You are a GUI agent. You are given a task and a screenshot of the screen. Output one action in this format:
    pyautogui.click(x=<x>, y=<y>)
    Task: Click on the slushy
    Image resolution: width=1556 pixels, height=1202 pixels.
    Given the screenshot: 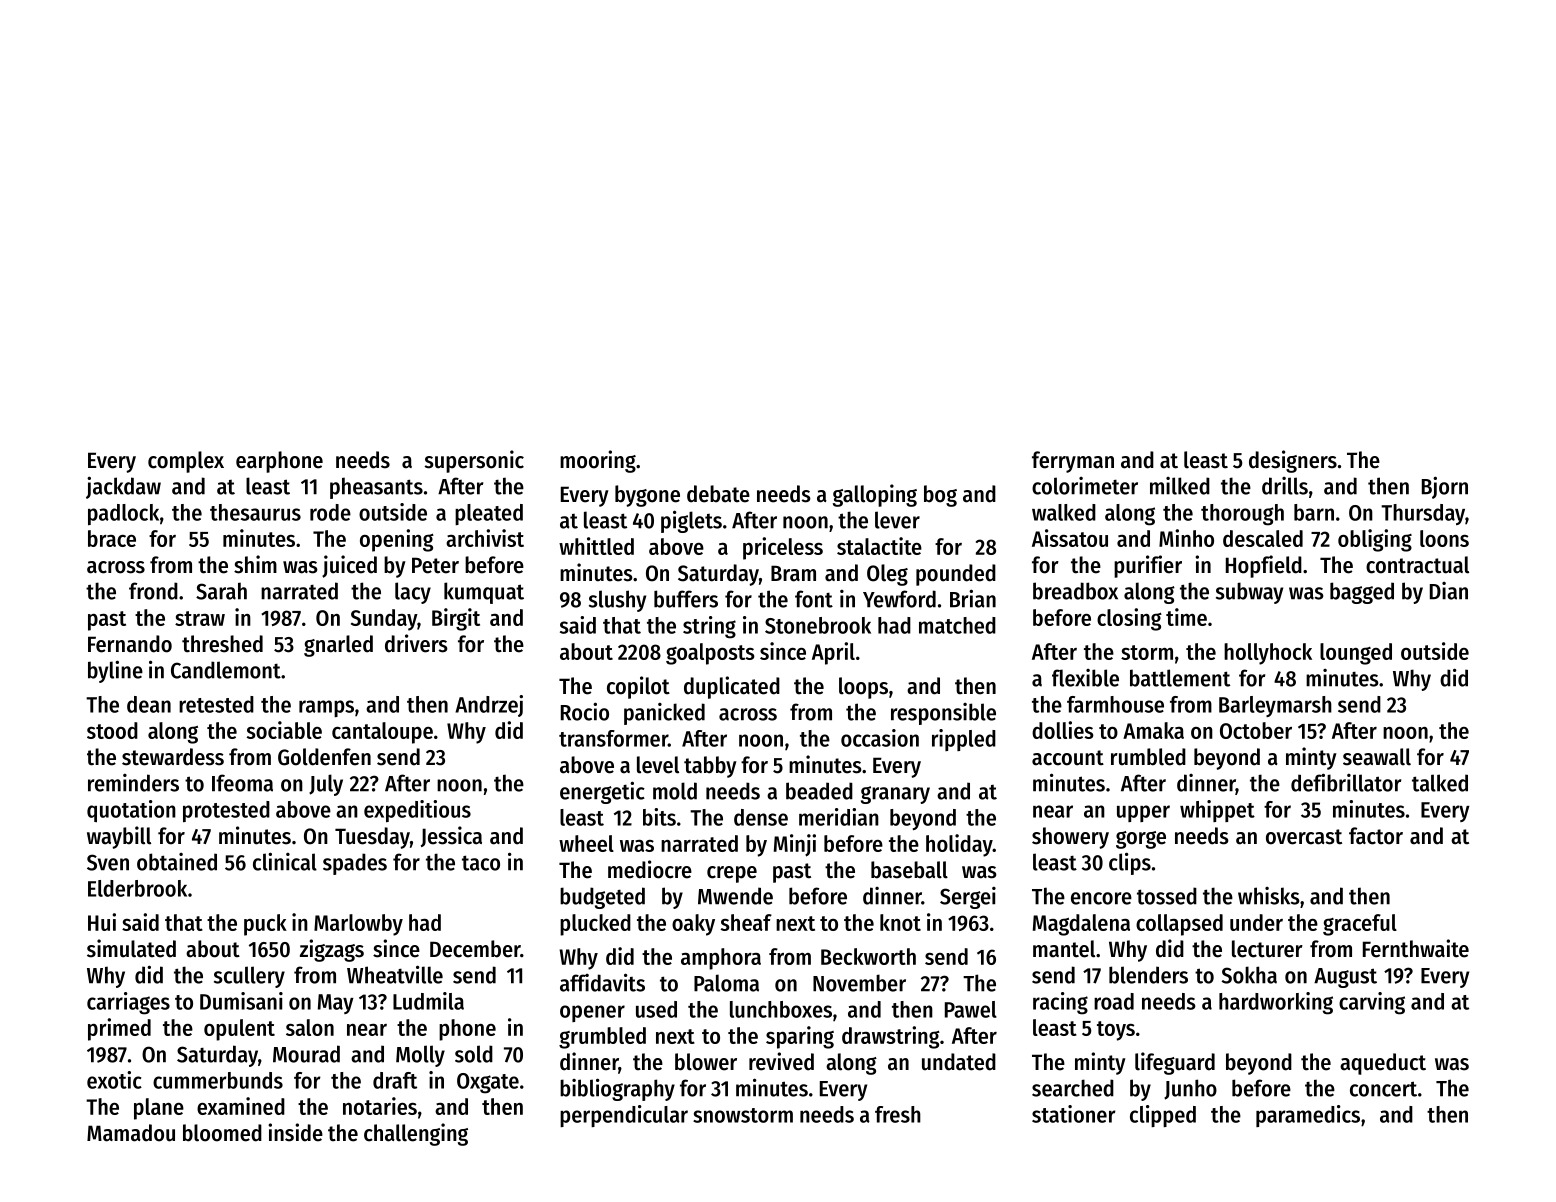 What is the action you would take?
    pyautogui.click(x=617, y=601)
